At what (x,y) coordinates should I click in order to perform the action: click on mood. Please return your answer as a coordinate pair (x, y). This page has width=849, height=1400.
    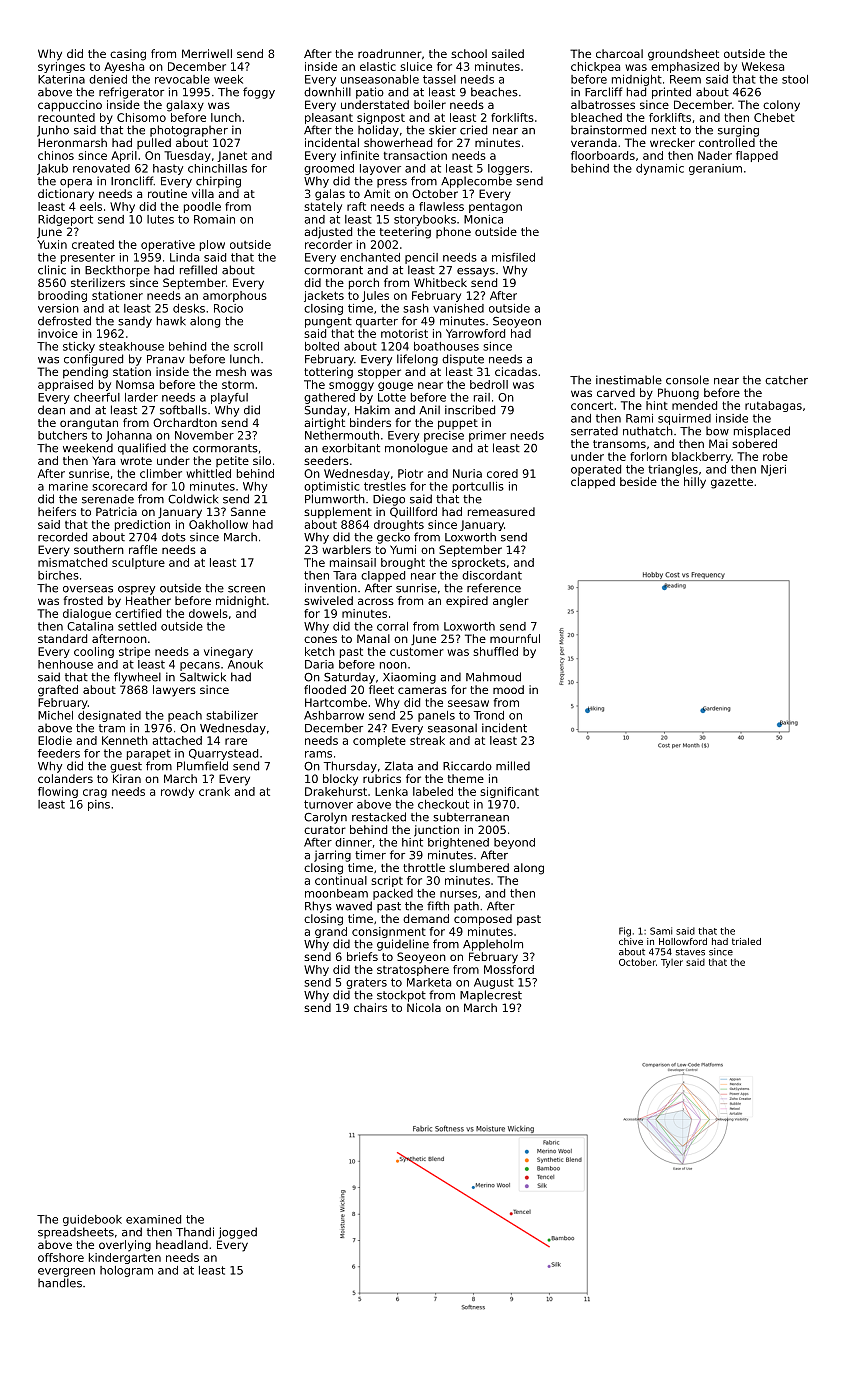
    Looking at the image, I should click on (508, 689).
